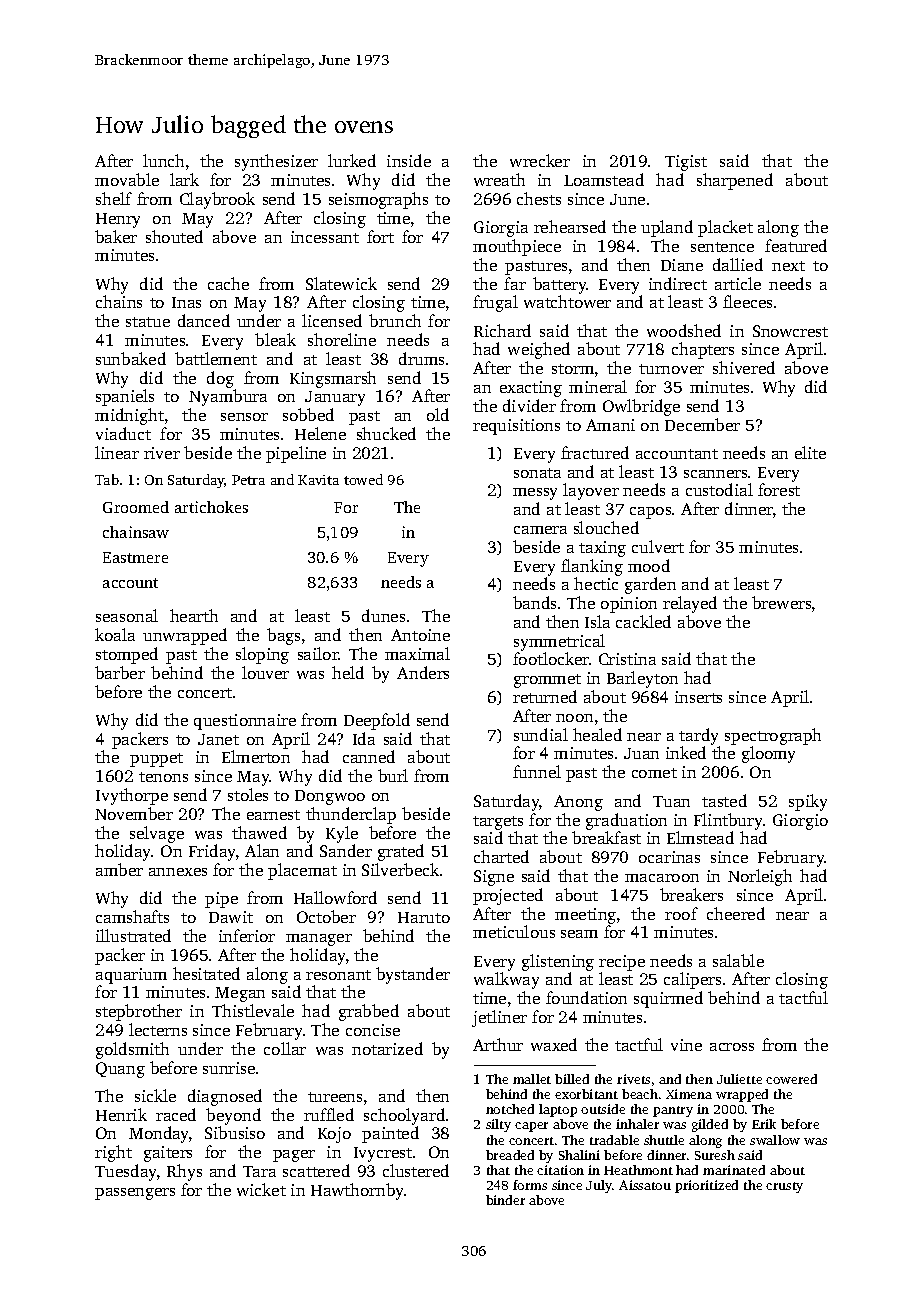  I want to click on opinion, so click(629, 605).
